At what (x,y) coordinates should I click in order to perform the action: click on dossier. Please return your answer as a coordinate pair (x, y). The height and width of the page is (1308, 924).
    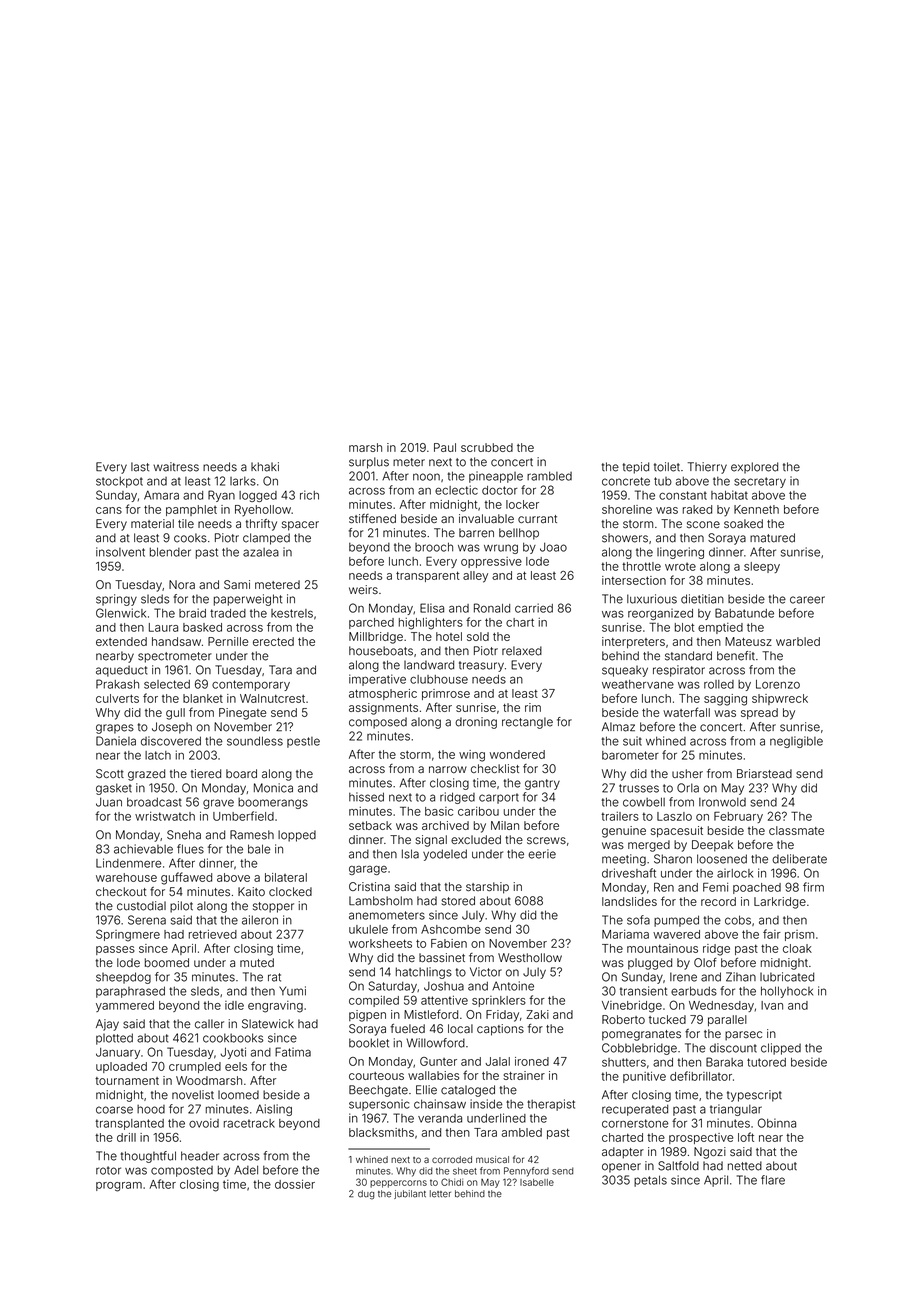
    Looking at the image, I should click on (295, 1184).
